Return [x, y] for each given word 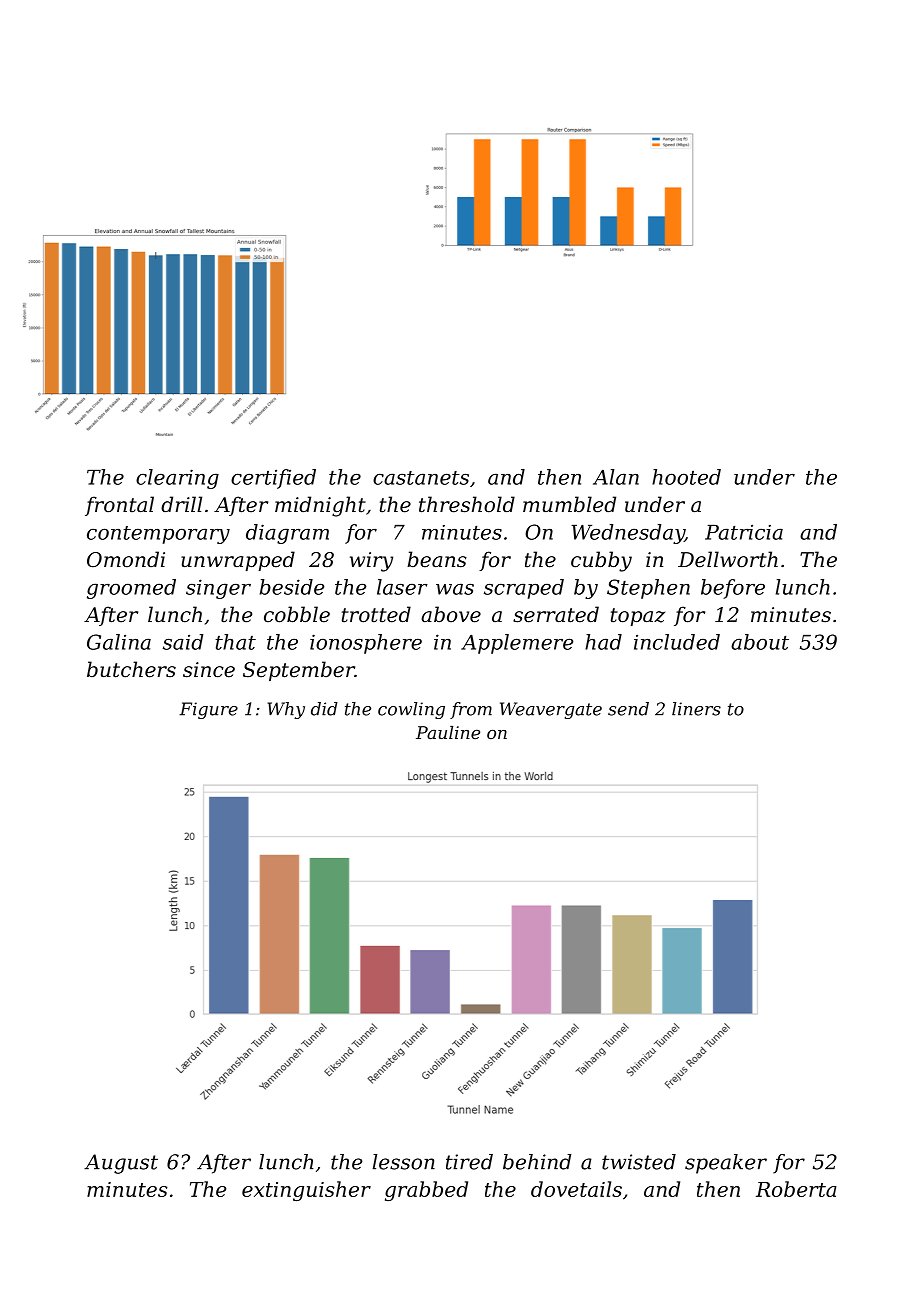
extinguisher [306, 1191]
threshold [467, 504]
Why [286, 710]
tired [469, 1162]
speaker [726, 1164]
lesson [403, 1162]
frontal [119, 506]
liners [696, 709]
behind [537, 1162]
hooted [686, 477]
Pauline [448, 732]
